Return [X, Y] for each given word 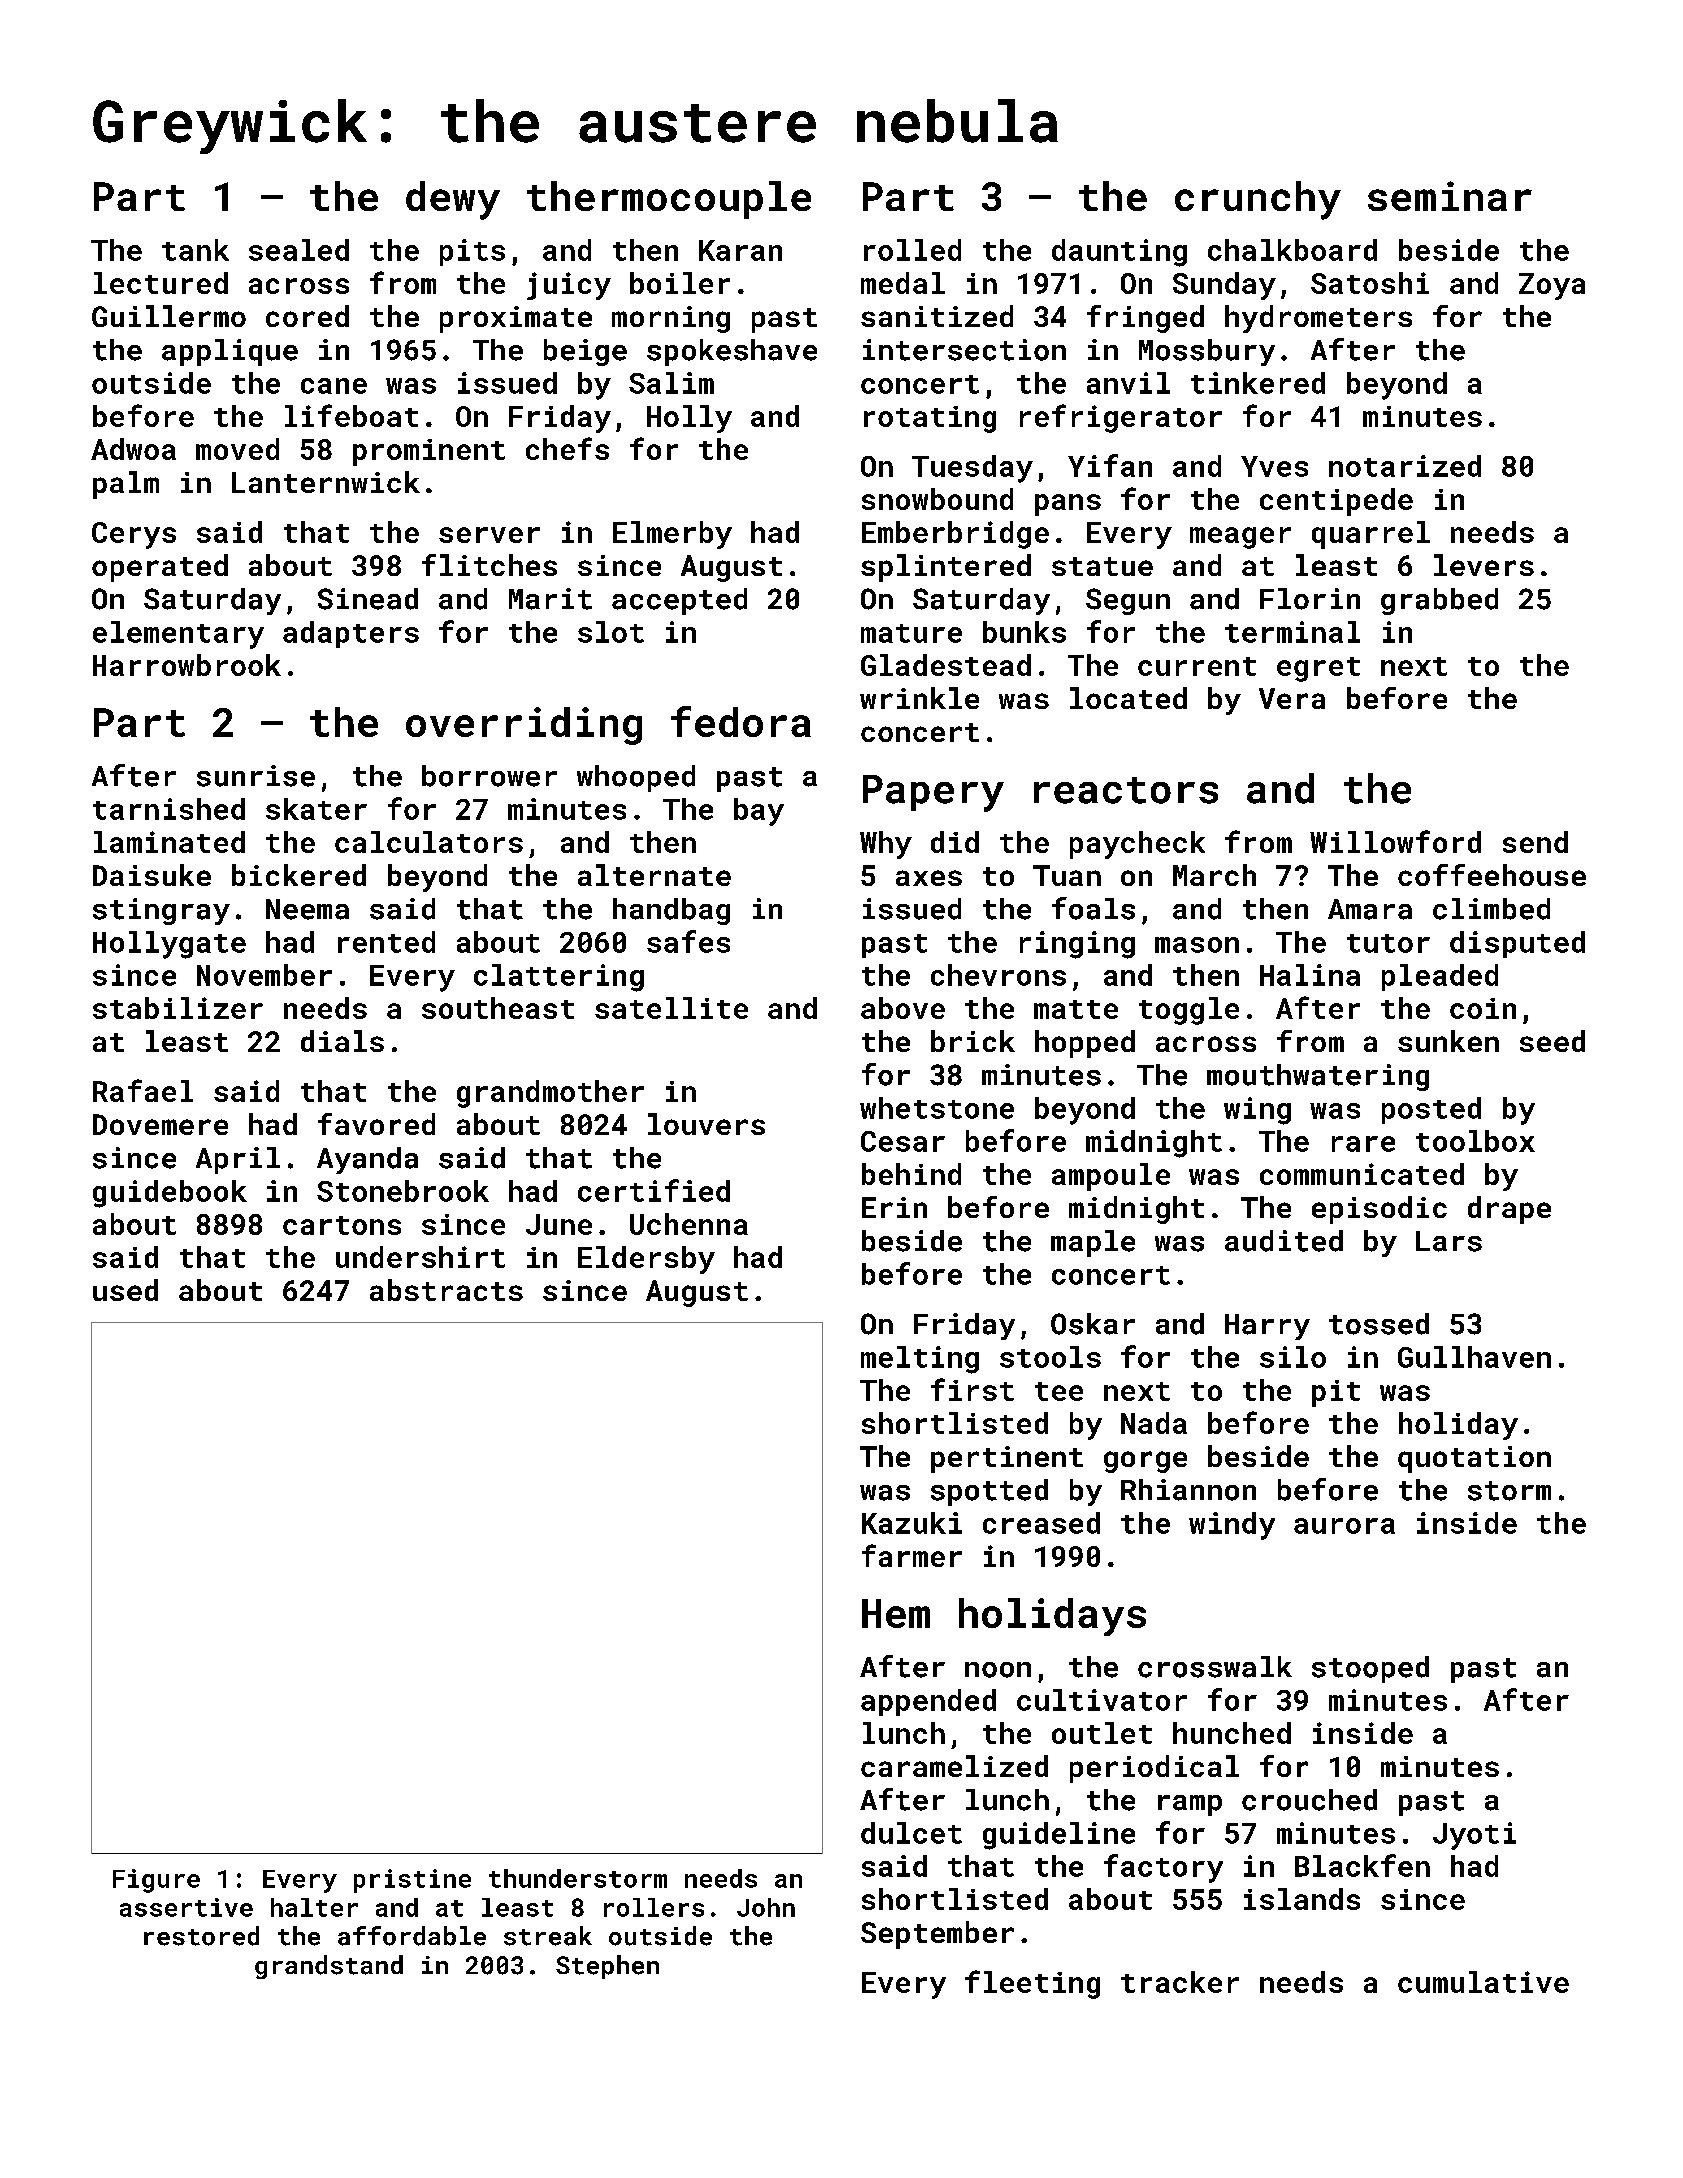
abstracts [446, 1290]
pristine [412, 1881]
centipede [1336, 502]
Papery [933, 793]
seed [1552, 1041]
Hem [896, 1613]
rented [386, 942]
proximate [516, 319]
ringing [1077, 945]
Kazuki [912, 1523]
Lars [1449, 1241]
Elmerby [672, 535]
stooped [1370, 1669]
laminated [169, 842]
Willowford [1395, 841]
